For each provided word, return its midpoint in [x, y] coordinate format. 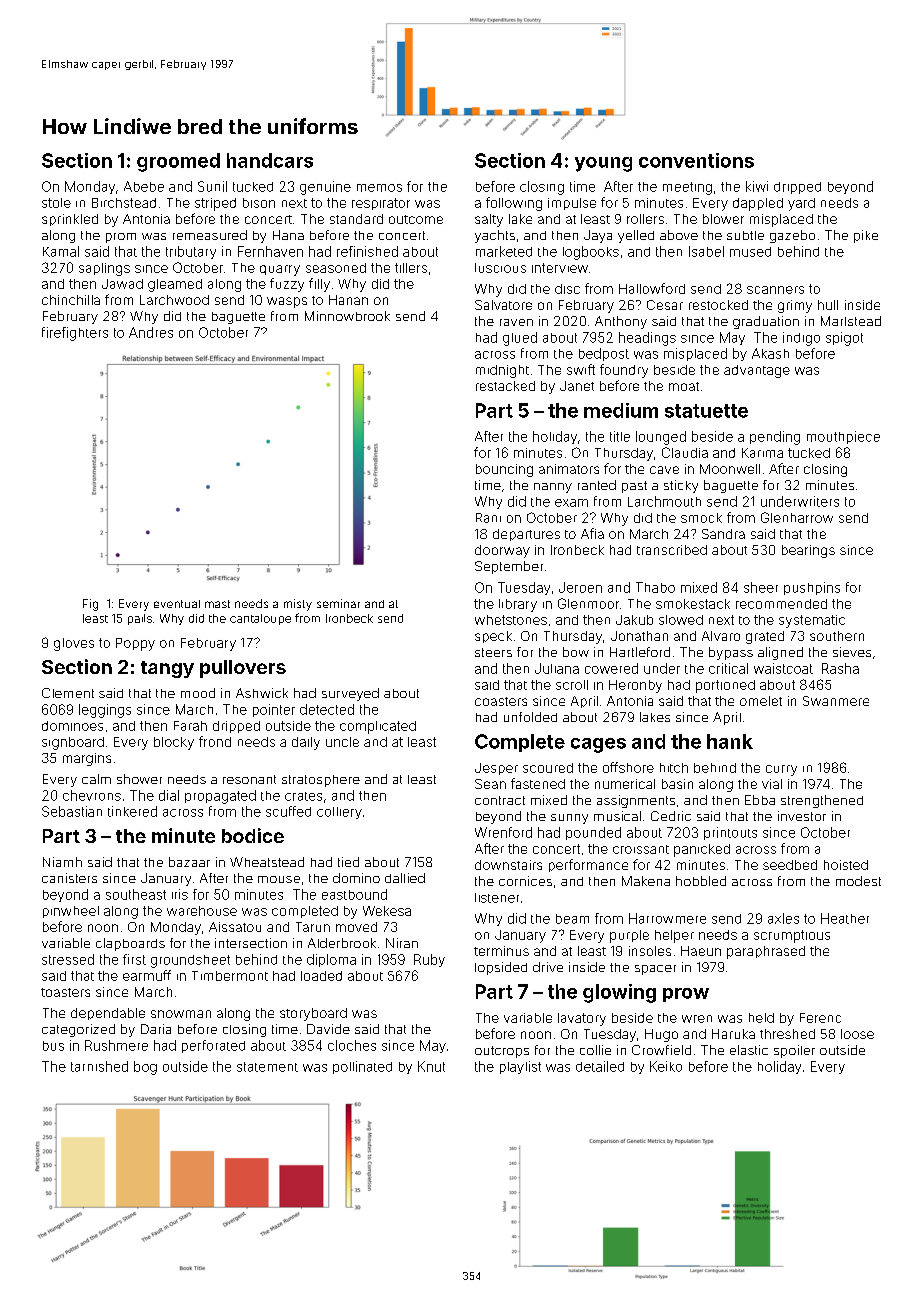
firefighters [75, 334]
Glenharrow [797, 517]
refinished [367, 251]
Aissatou [235, 927]
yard [801, 204]
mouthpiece [843, 437]
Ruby [429, 960]
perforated [213, 1046]
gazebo [792, 236]
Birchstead [124, 203]
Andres [151, 332]
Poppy [135, 644]
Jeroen [580, 587]
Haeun [701, 951]
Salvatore [503, 305]
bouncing [504, 470]
